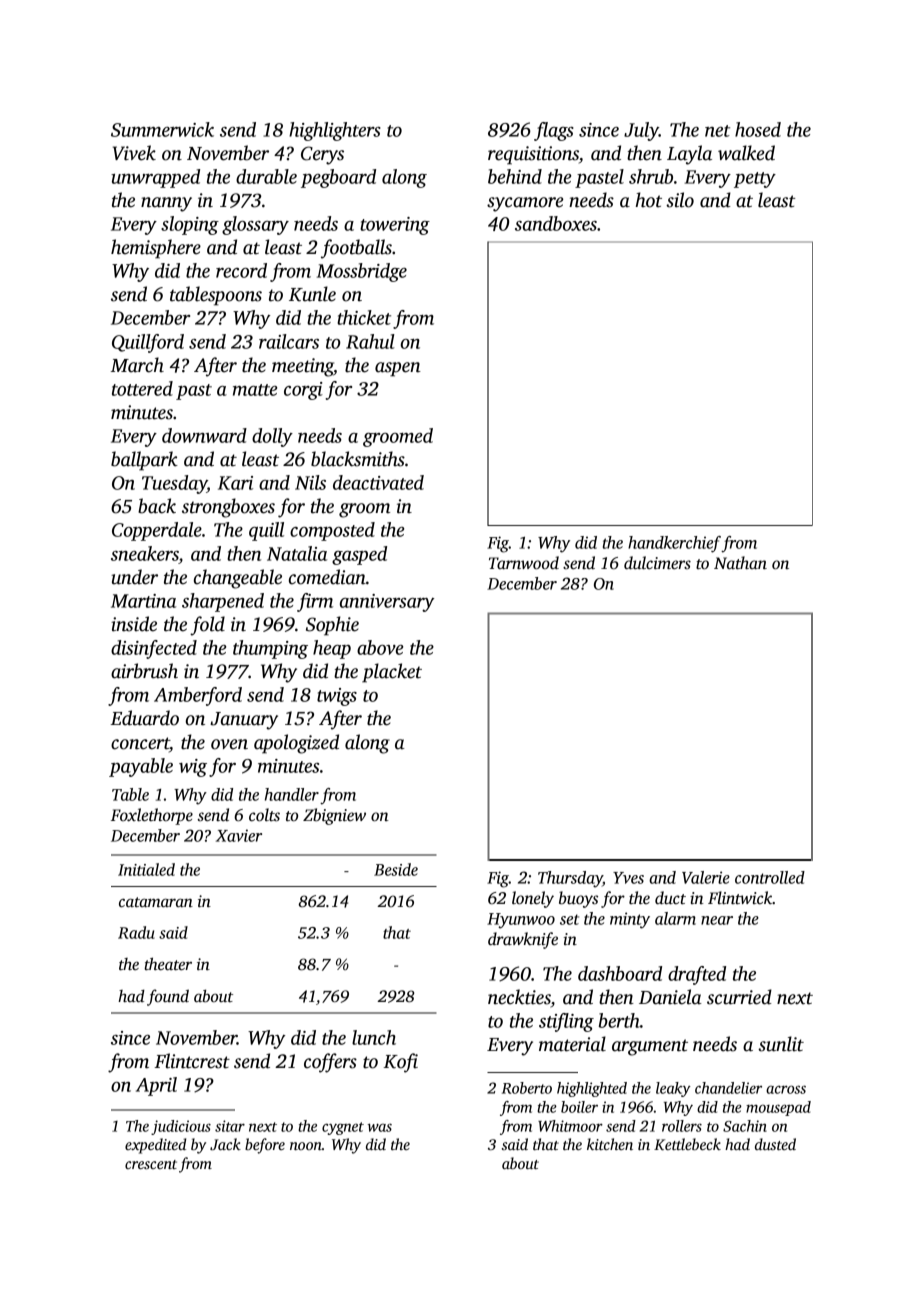 The height and width of the screenshot is (1314, 924). What do you see at coordinates (570, 879) in the screenshot?
I see `Thursday` at bounding box center [570, 879].
